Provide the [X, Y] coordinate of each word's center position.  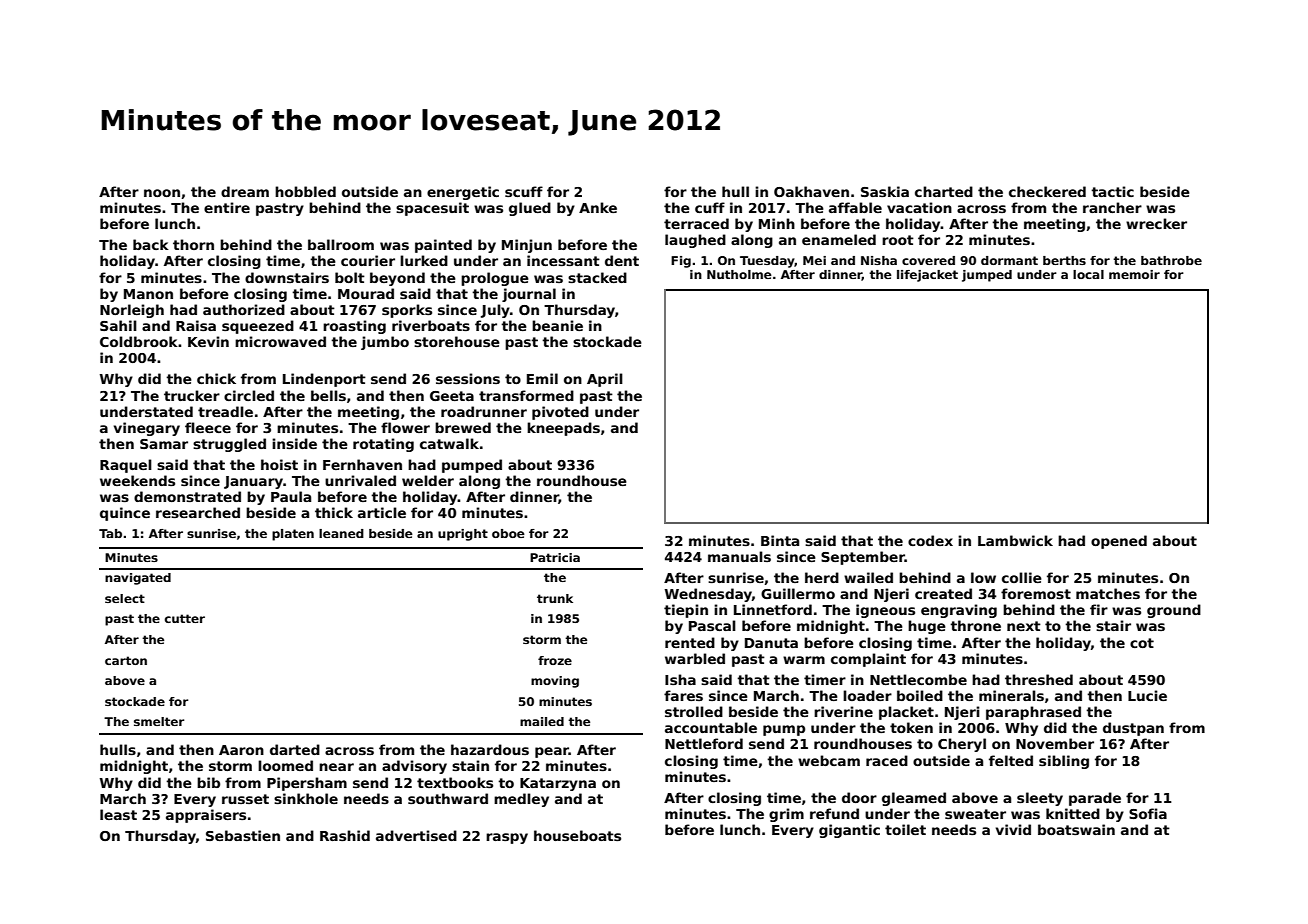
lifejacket [927, 276]
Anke [598, 207]
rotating [383, 445]
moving [555, 682]
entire [227, 207]
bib [208, 782]
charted [944, 191]
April [605, 380]
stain [470, 765]
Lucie [1147, 695]
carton [126, 660]
